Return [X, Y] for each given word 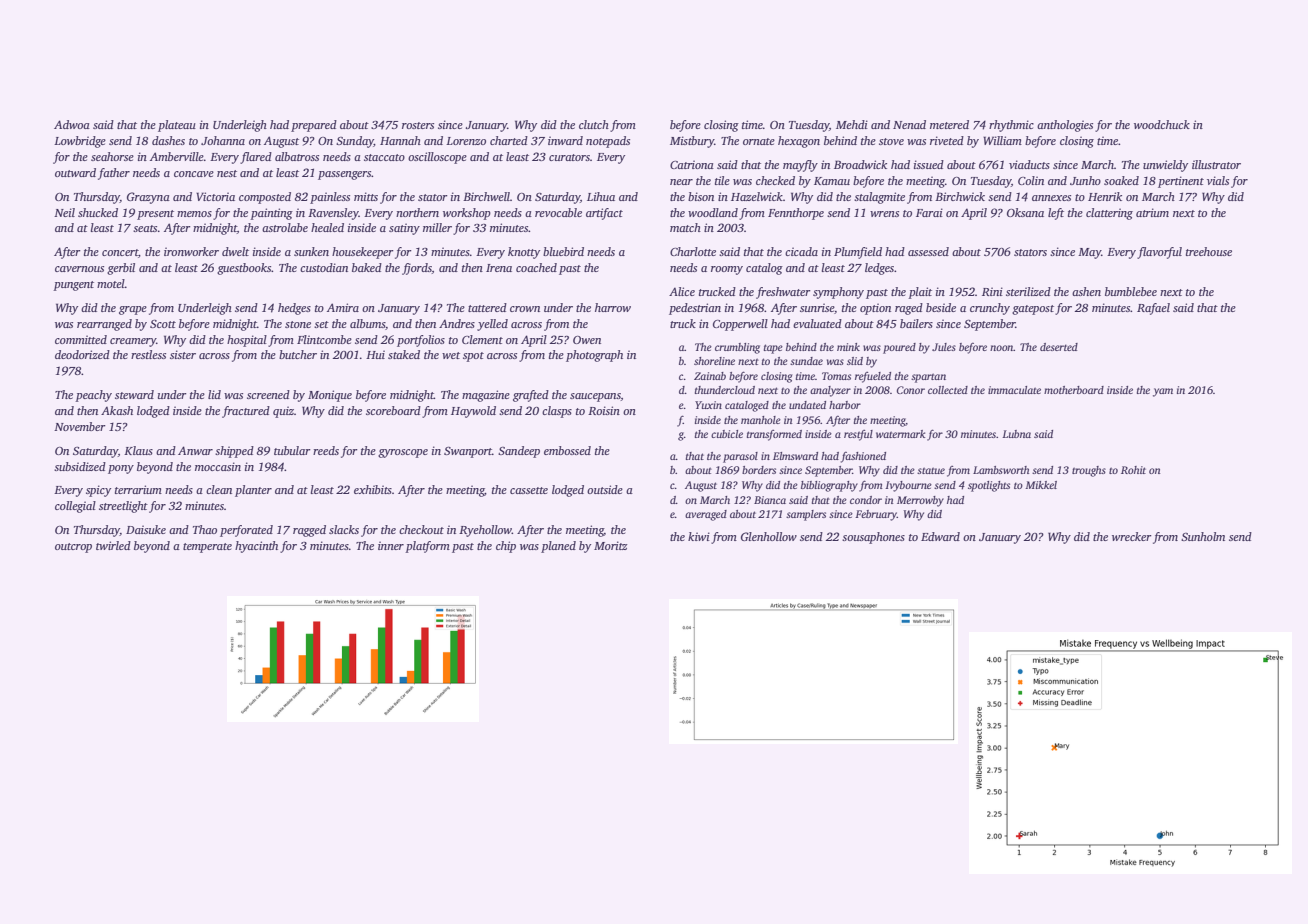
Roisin [604, 410]
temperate [207, 548]
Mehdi [852, 124]
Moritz [610, 545]
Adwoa [72, 124]
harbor [845, 405]
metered [949, 124]
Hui [375, 354]
